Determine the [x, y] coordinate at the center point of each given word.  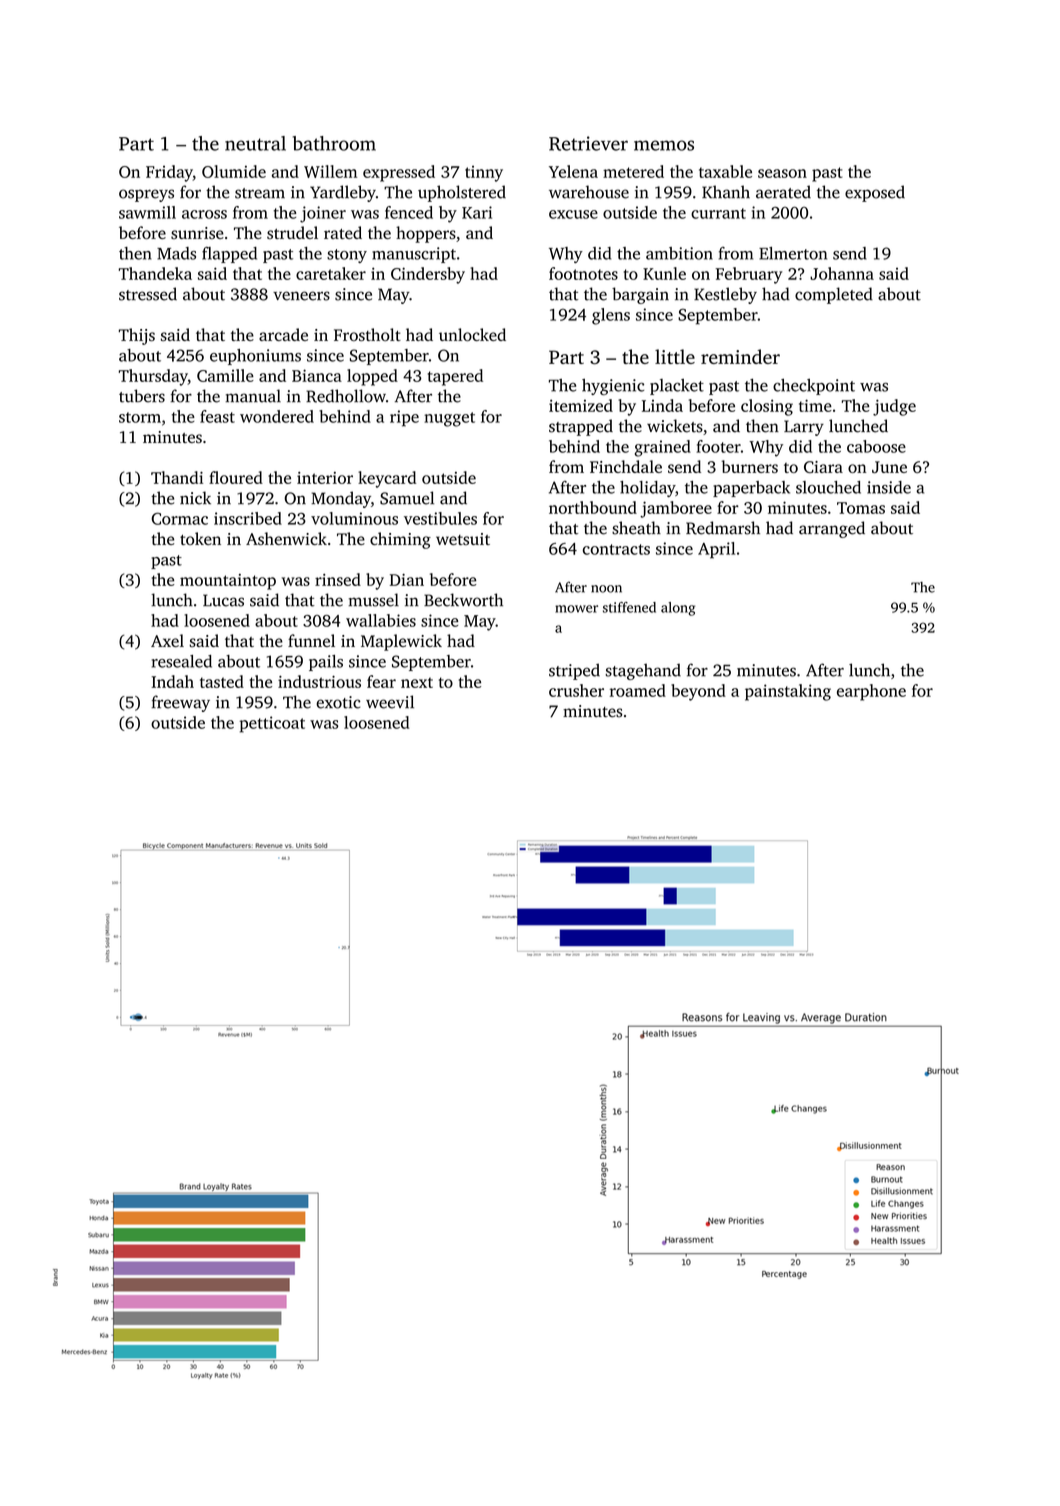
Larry [804, 428]
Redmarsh [723, 528]
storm [140, 417]
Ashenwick [286, 538]
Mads [176, 253]
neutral [255, 143]
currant [718, 213]
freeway [181, 703]
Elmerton [793, 253]
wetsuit [463, 539]
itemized [581, 405]
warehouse [589, 192]
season [782, 173]
